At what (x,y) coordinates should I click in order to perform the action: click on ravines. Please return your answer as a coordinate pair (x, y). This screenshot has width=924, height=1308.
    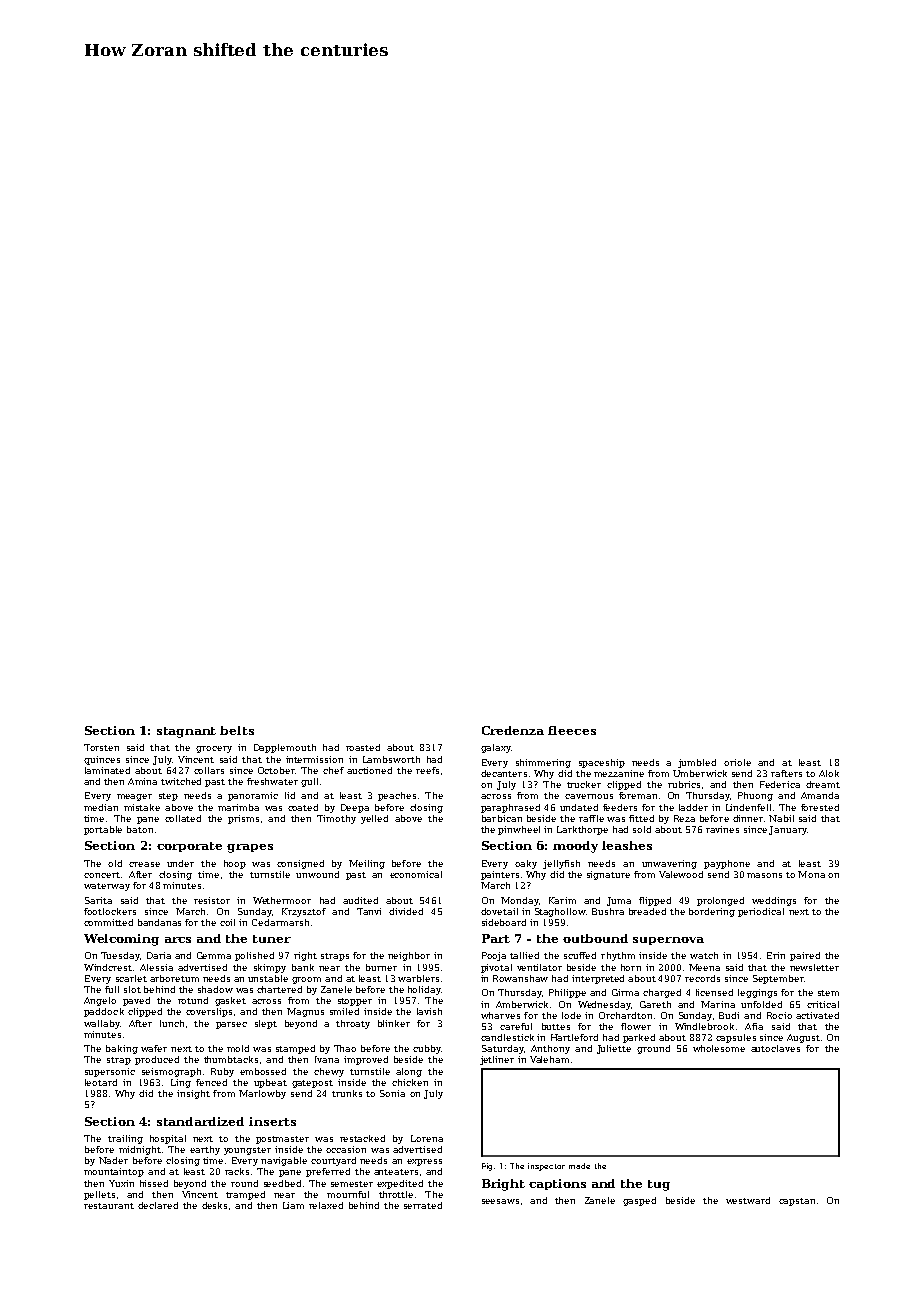
    Looking at the image, I should click on (722, 829).
